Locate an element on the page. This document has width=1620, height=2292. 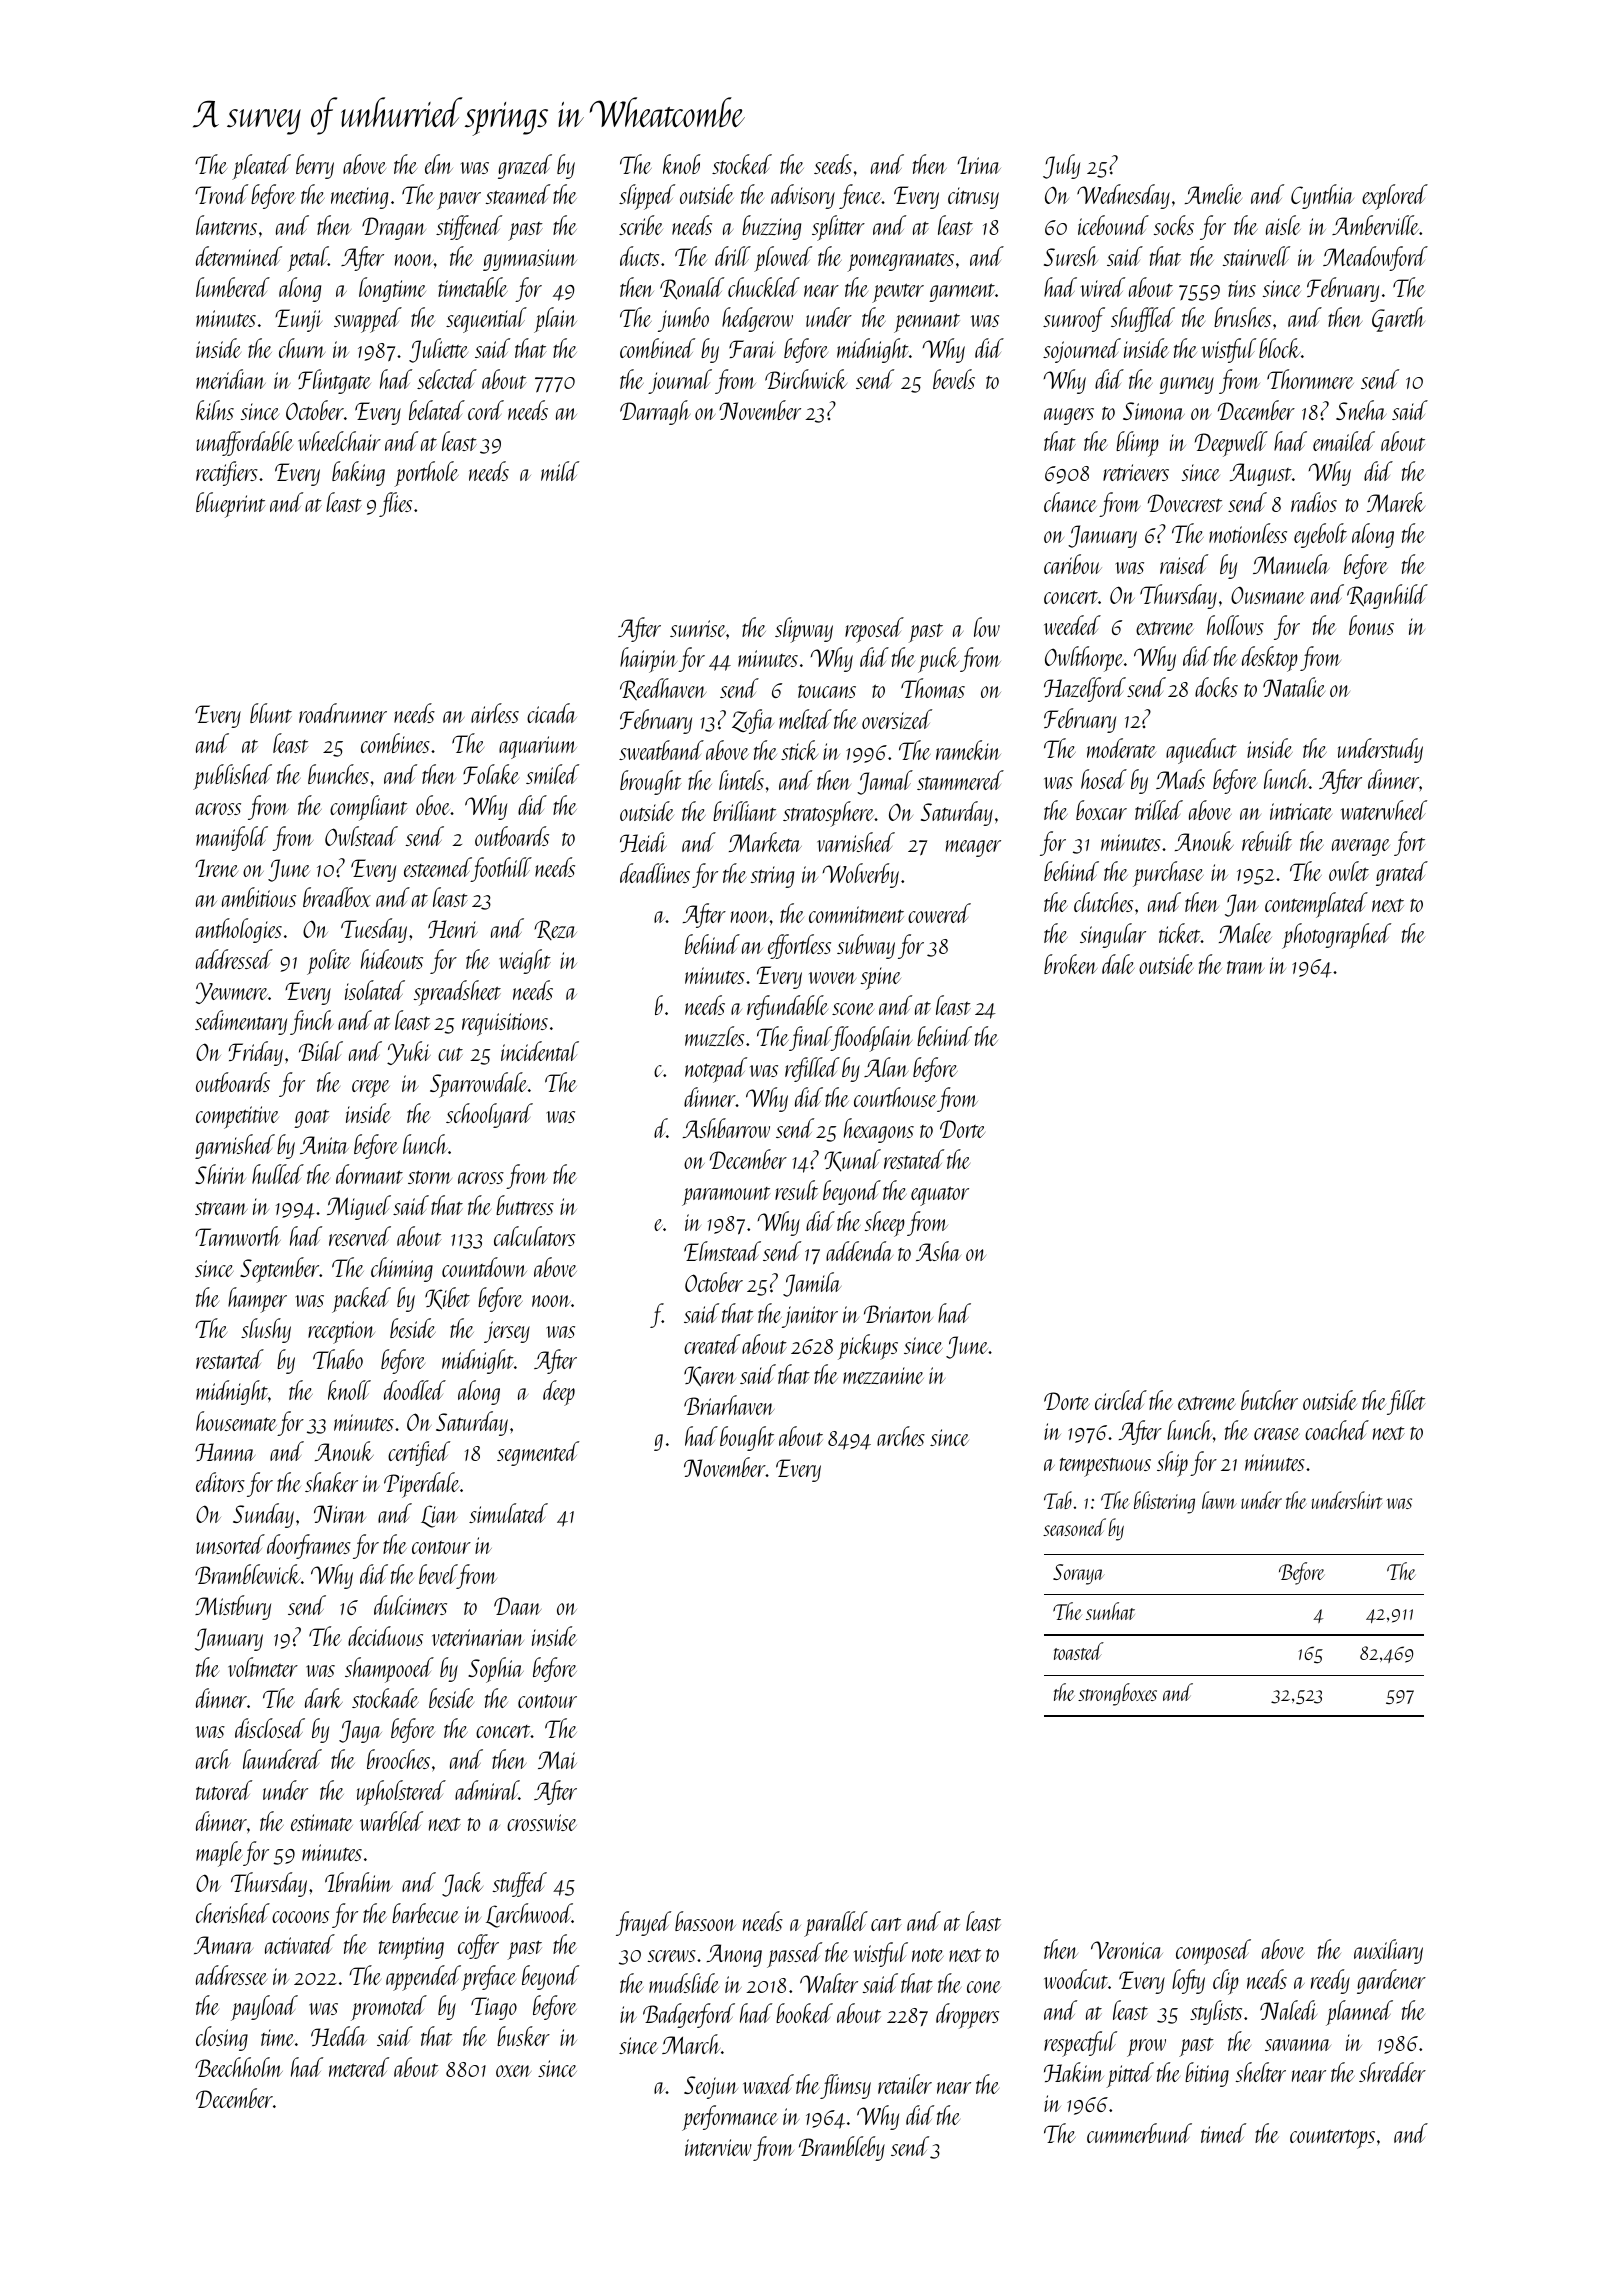
gurney is located at coordinates (1186, 385).
